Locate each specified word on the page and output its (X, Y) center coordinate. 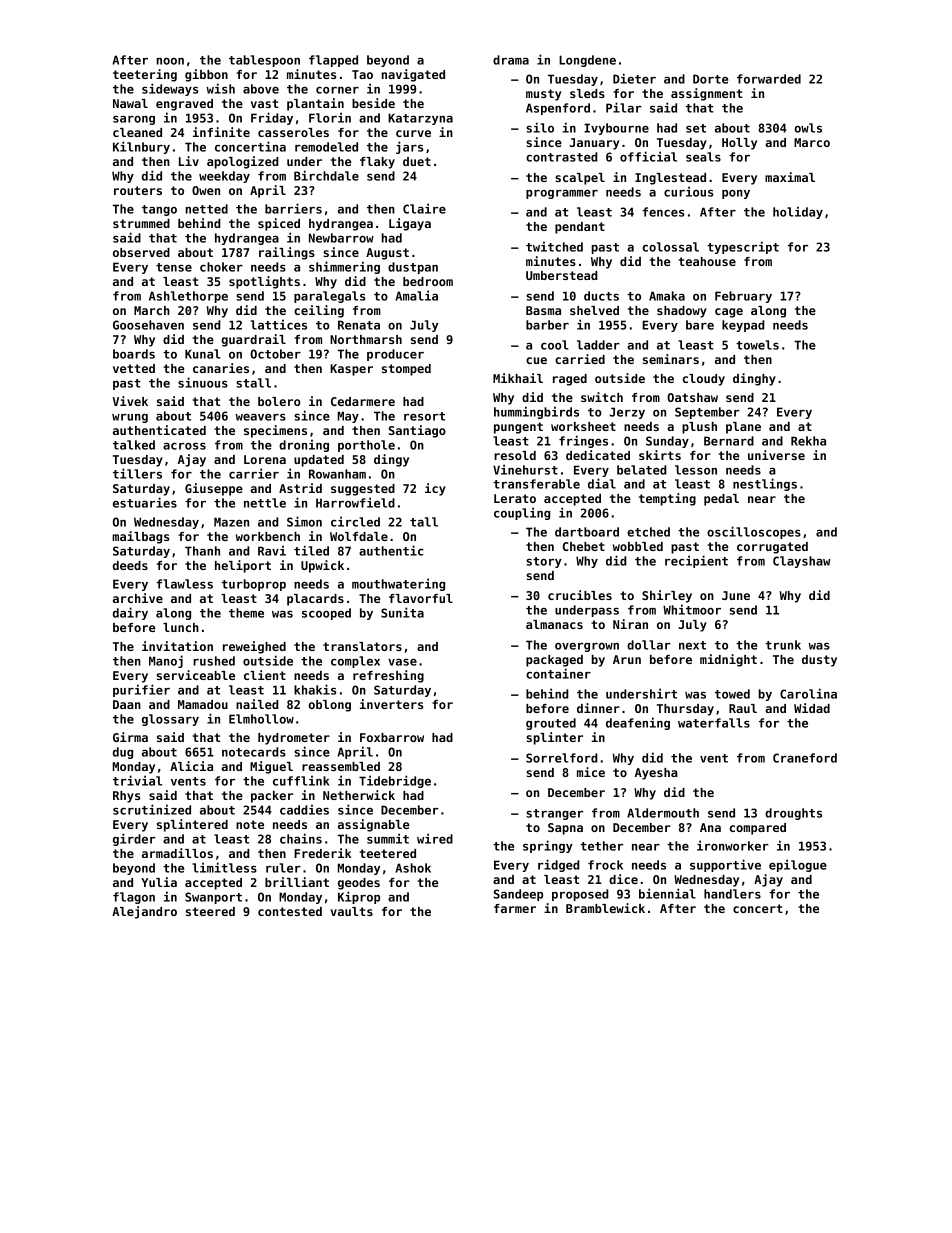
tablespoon (264, 61)
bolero (279, 401)
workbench (268, 536)
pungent (518, 428)
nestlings (765, 484)
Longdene (587, 61)
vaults (351, 911)
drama (511, 60)
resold (515, 455)
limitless (224, 867)
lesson (696, 470)
